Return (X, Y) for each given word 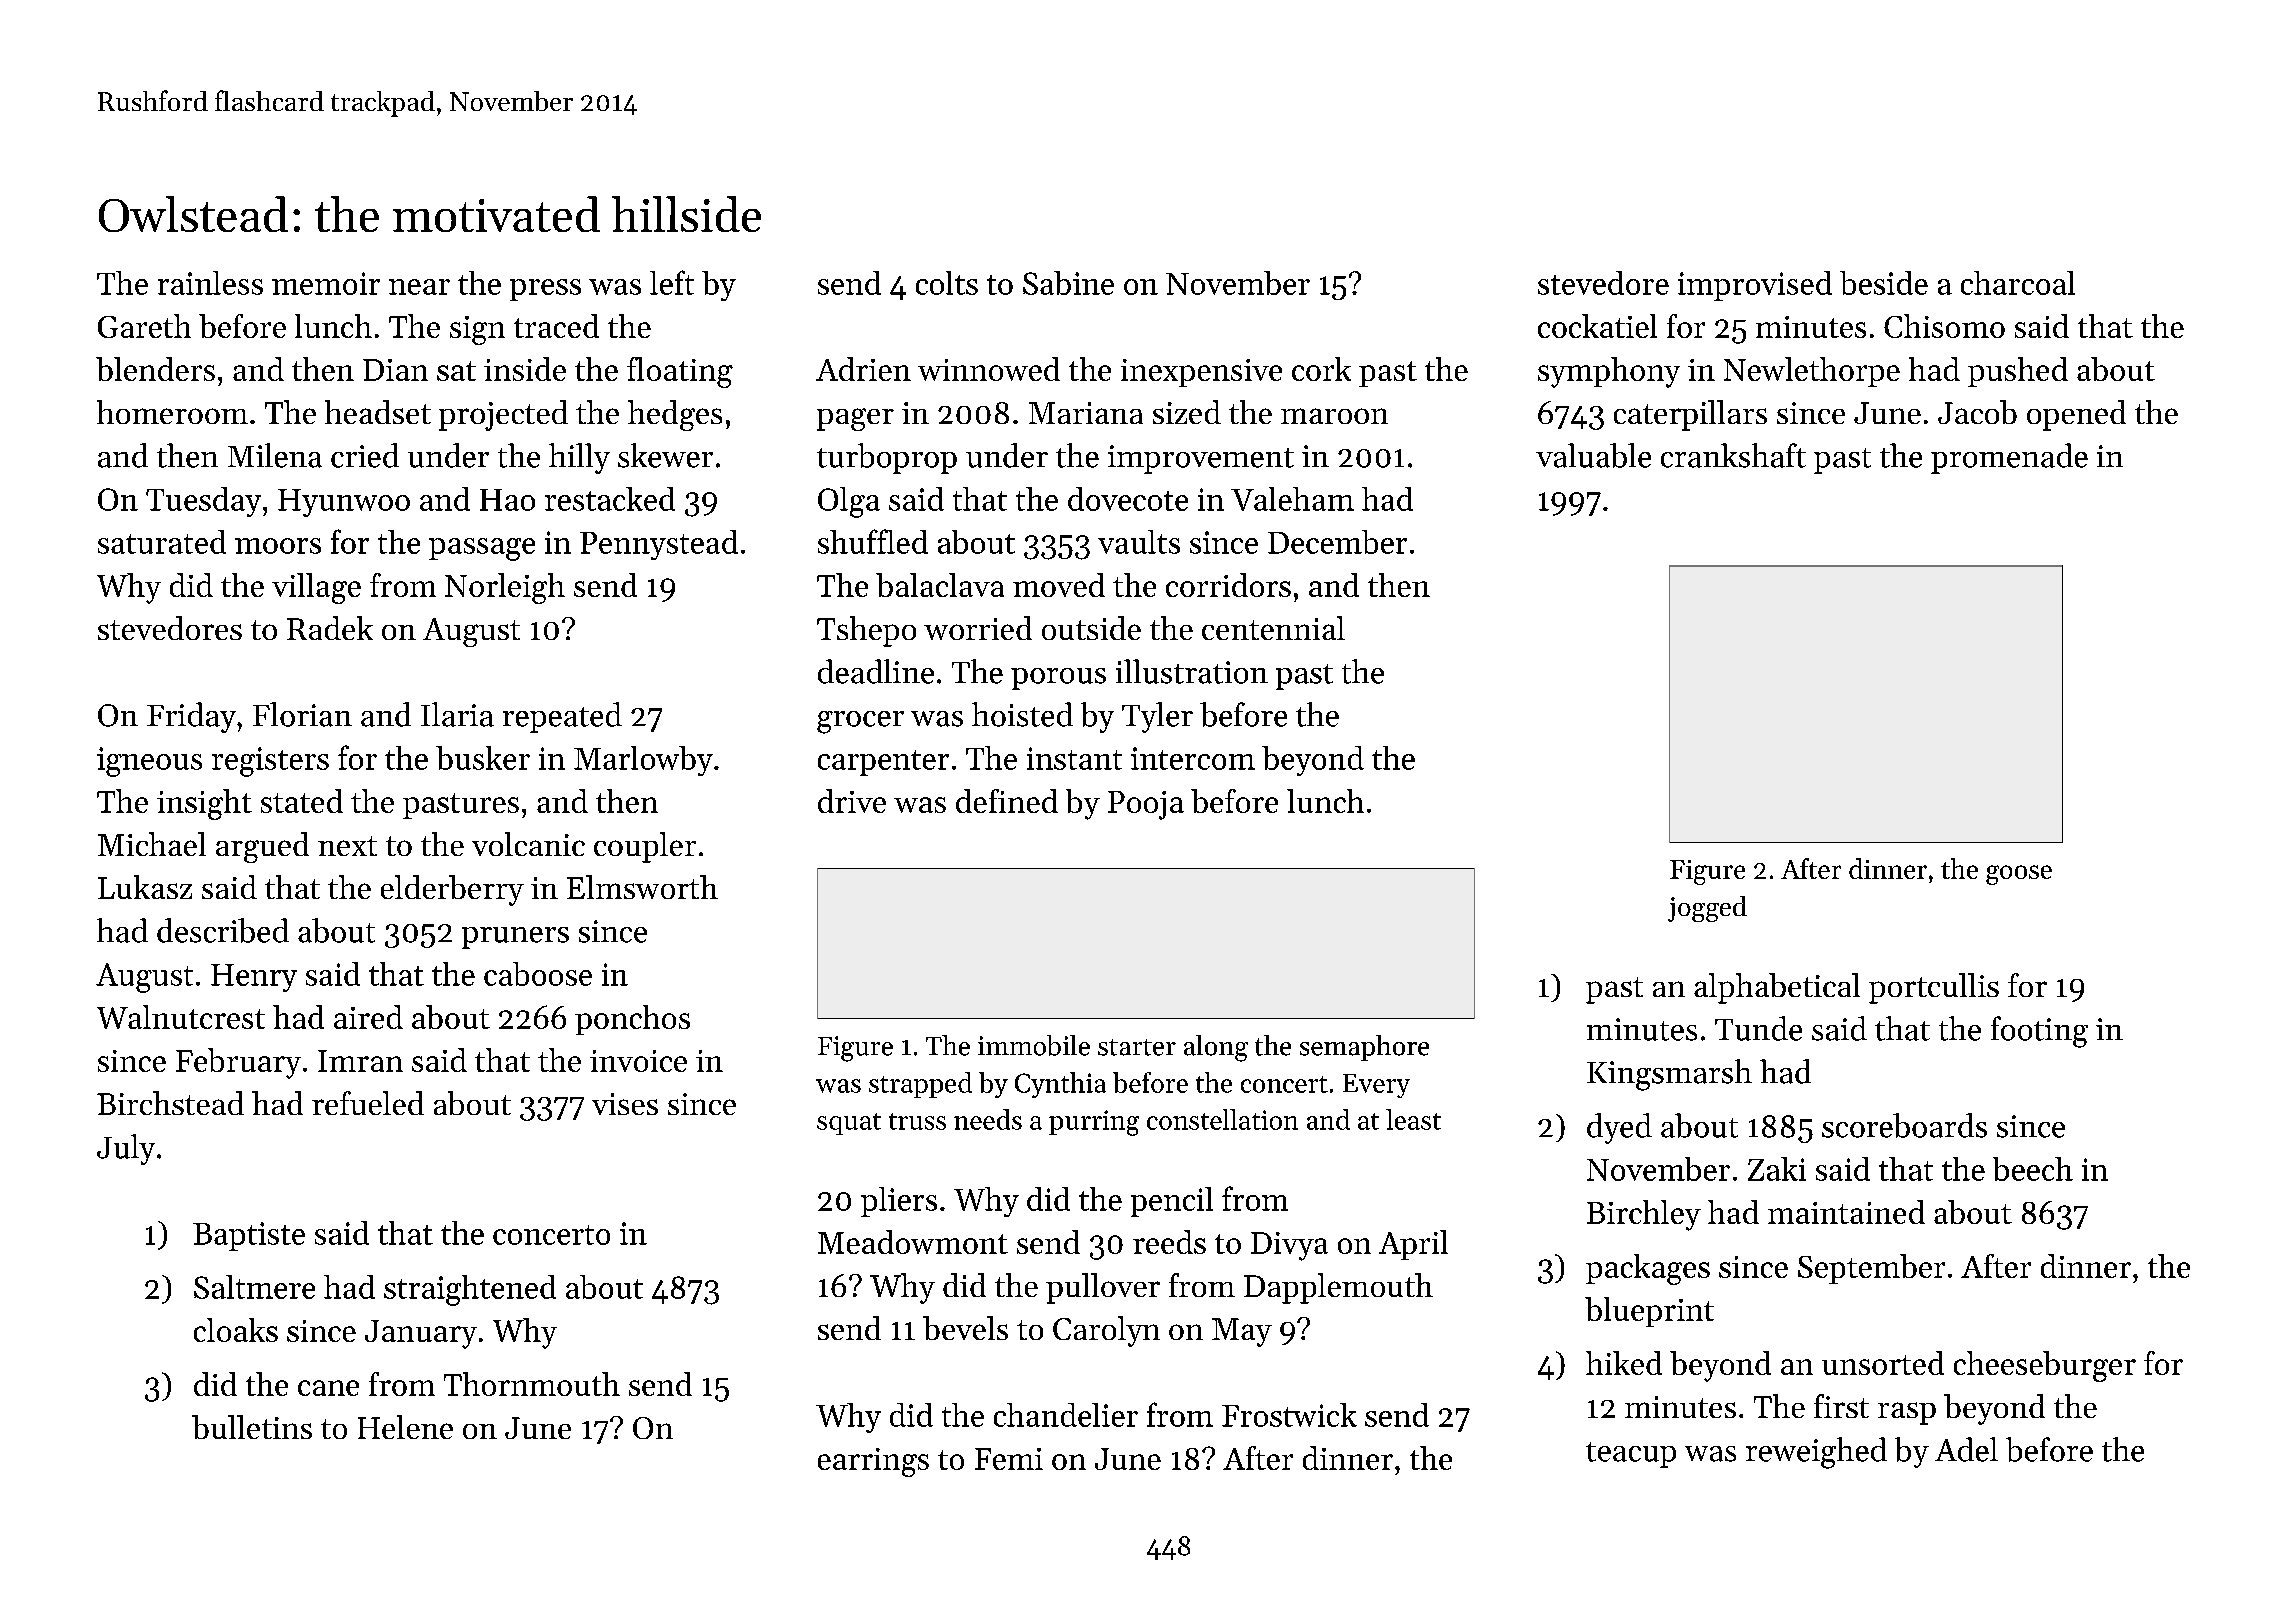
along (1216, 1048)
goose (2019, 875)
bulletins (252, 1427)
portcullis (1934, 988)
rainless (210, 283)
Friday (191, 717)
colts (947, 283)
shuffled (873, 541)
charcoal (2018, 283)
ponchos (632, 1020)
